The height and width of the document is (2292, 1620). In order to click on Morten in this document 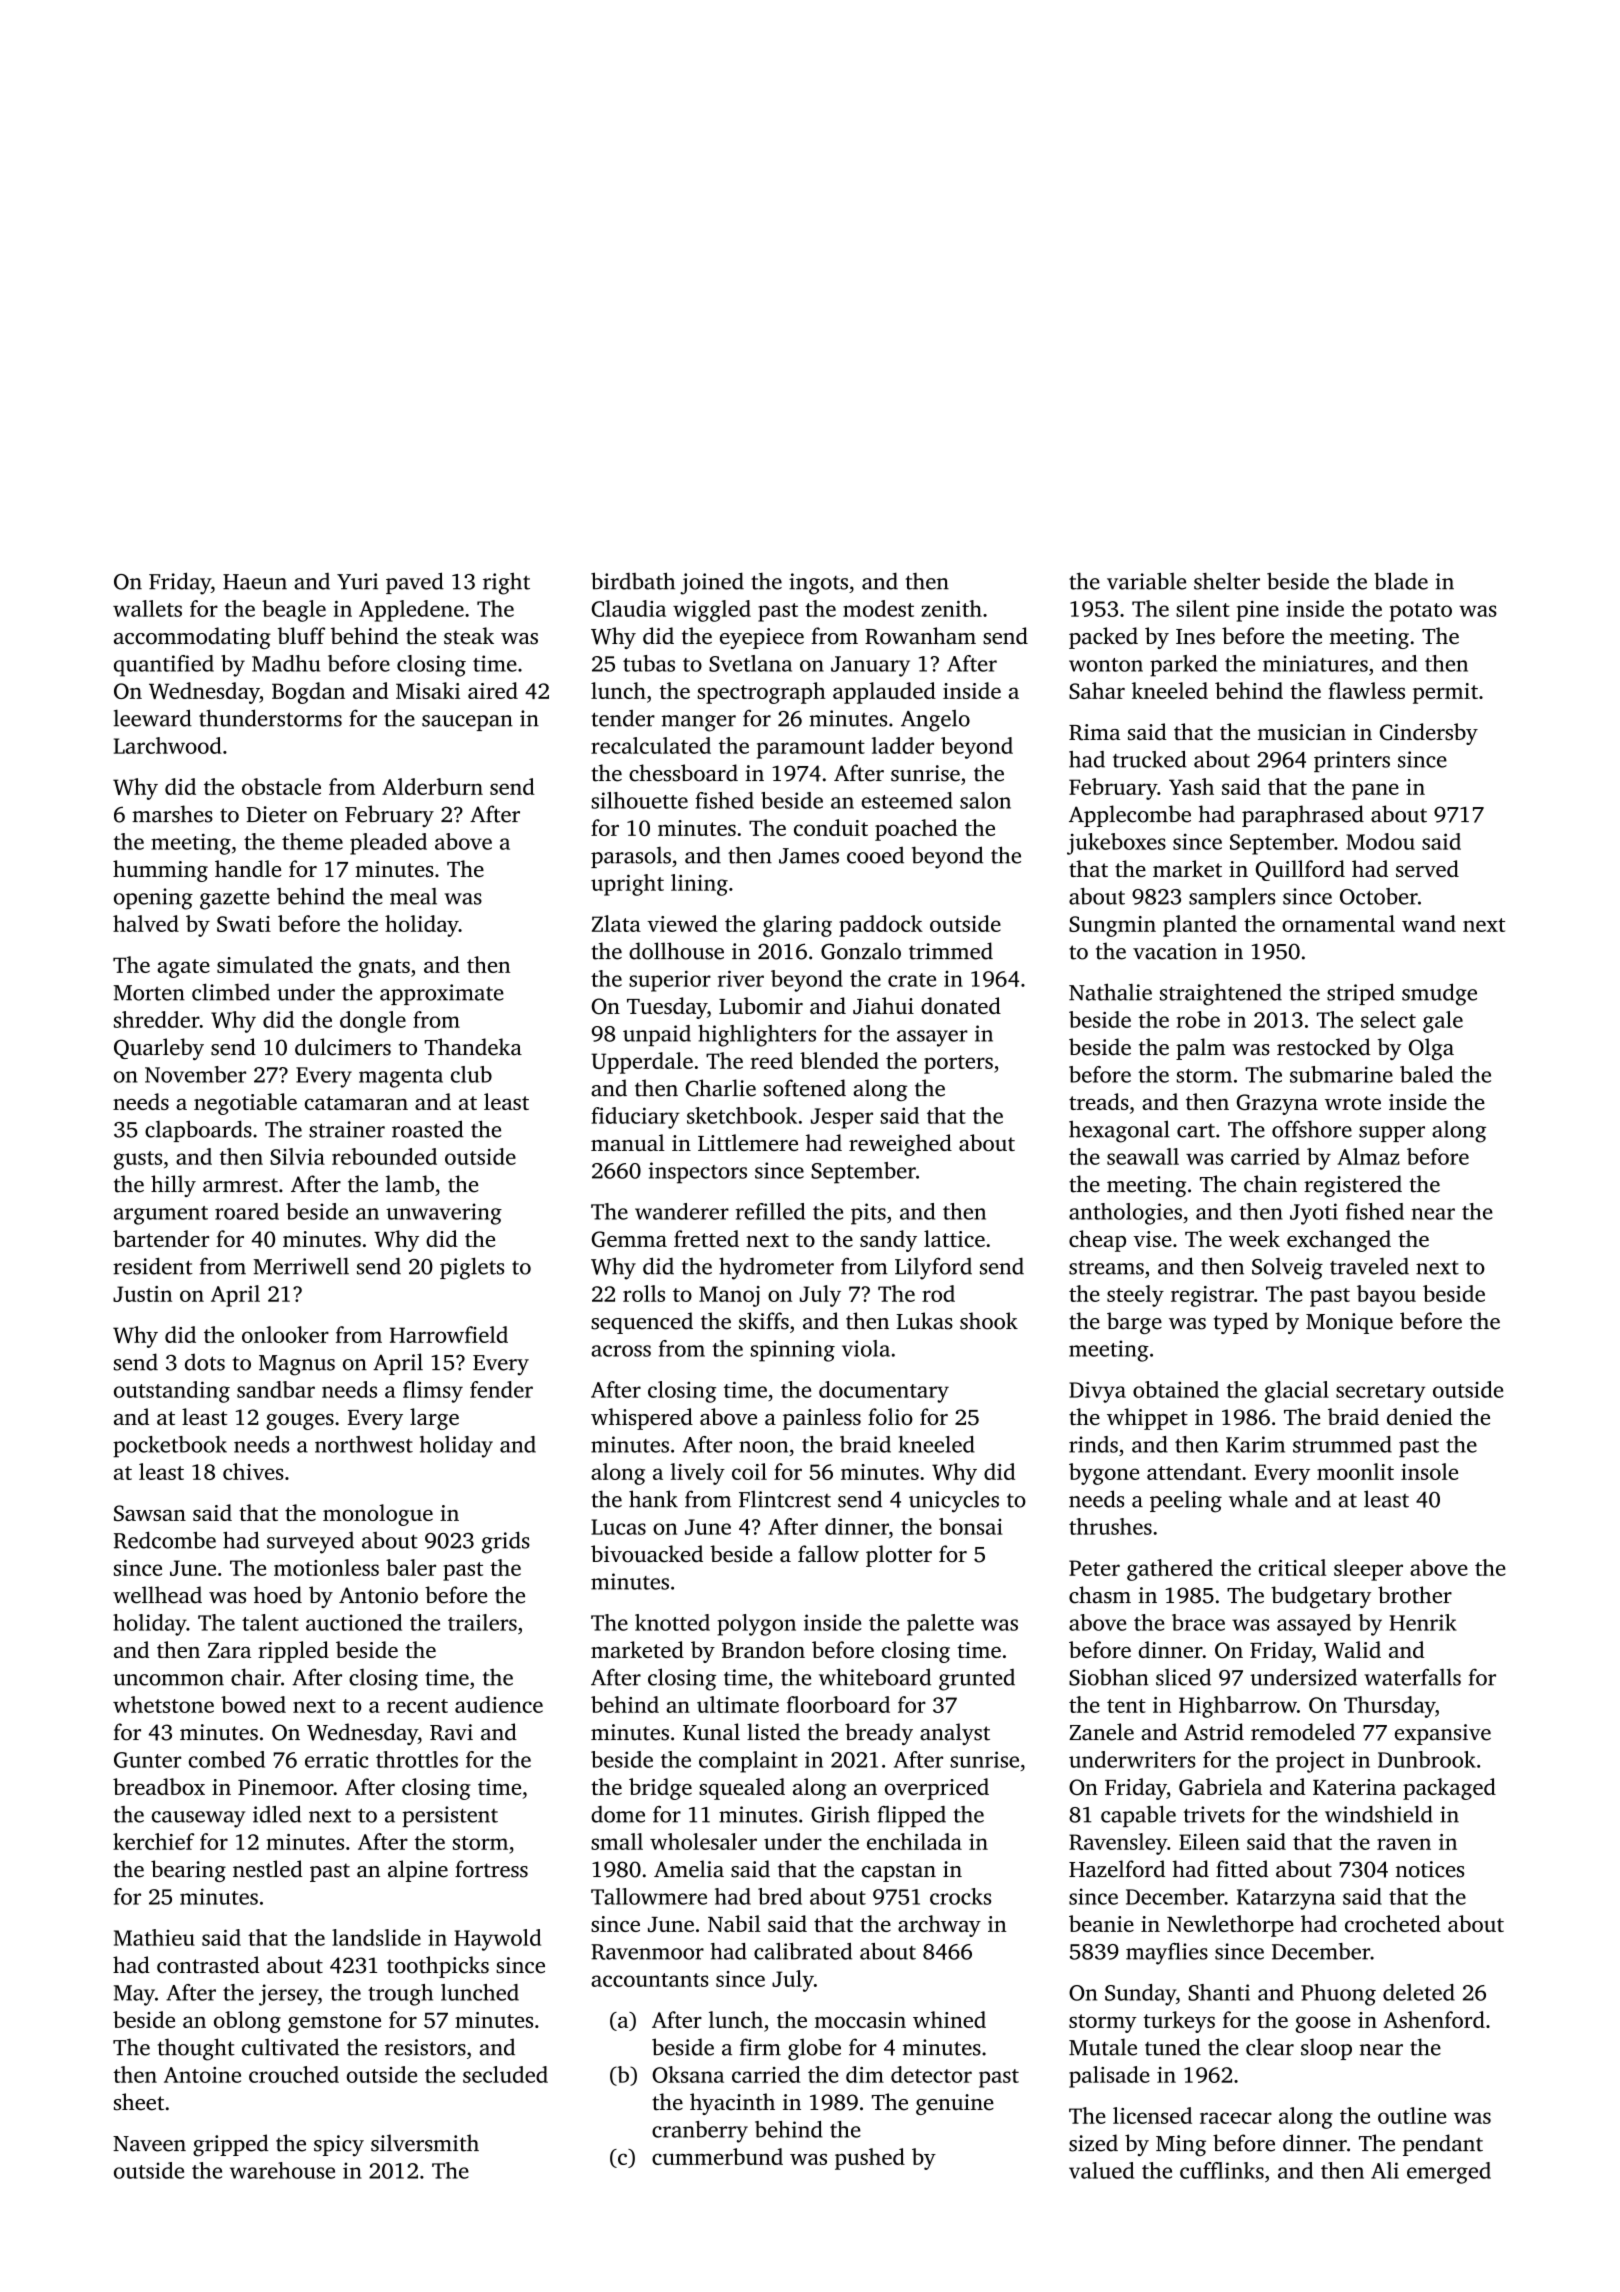, I will do `click(149, 993)`.
